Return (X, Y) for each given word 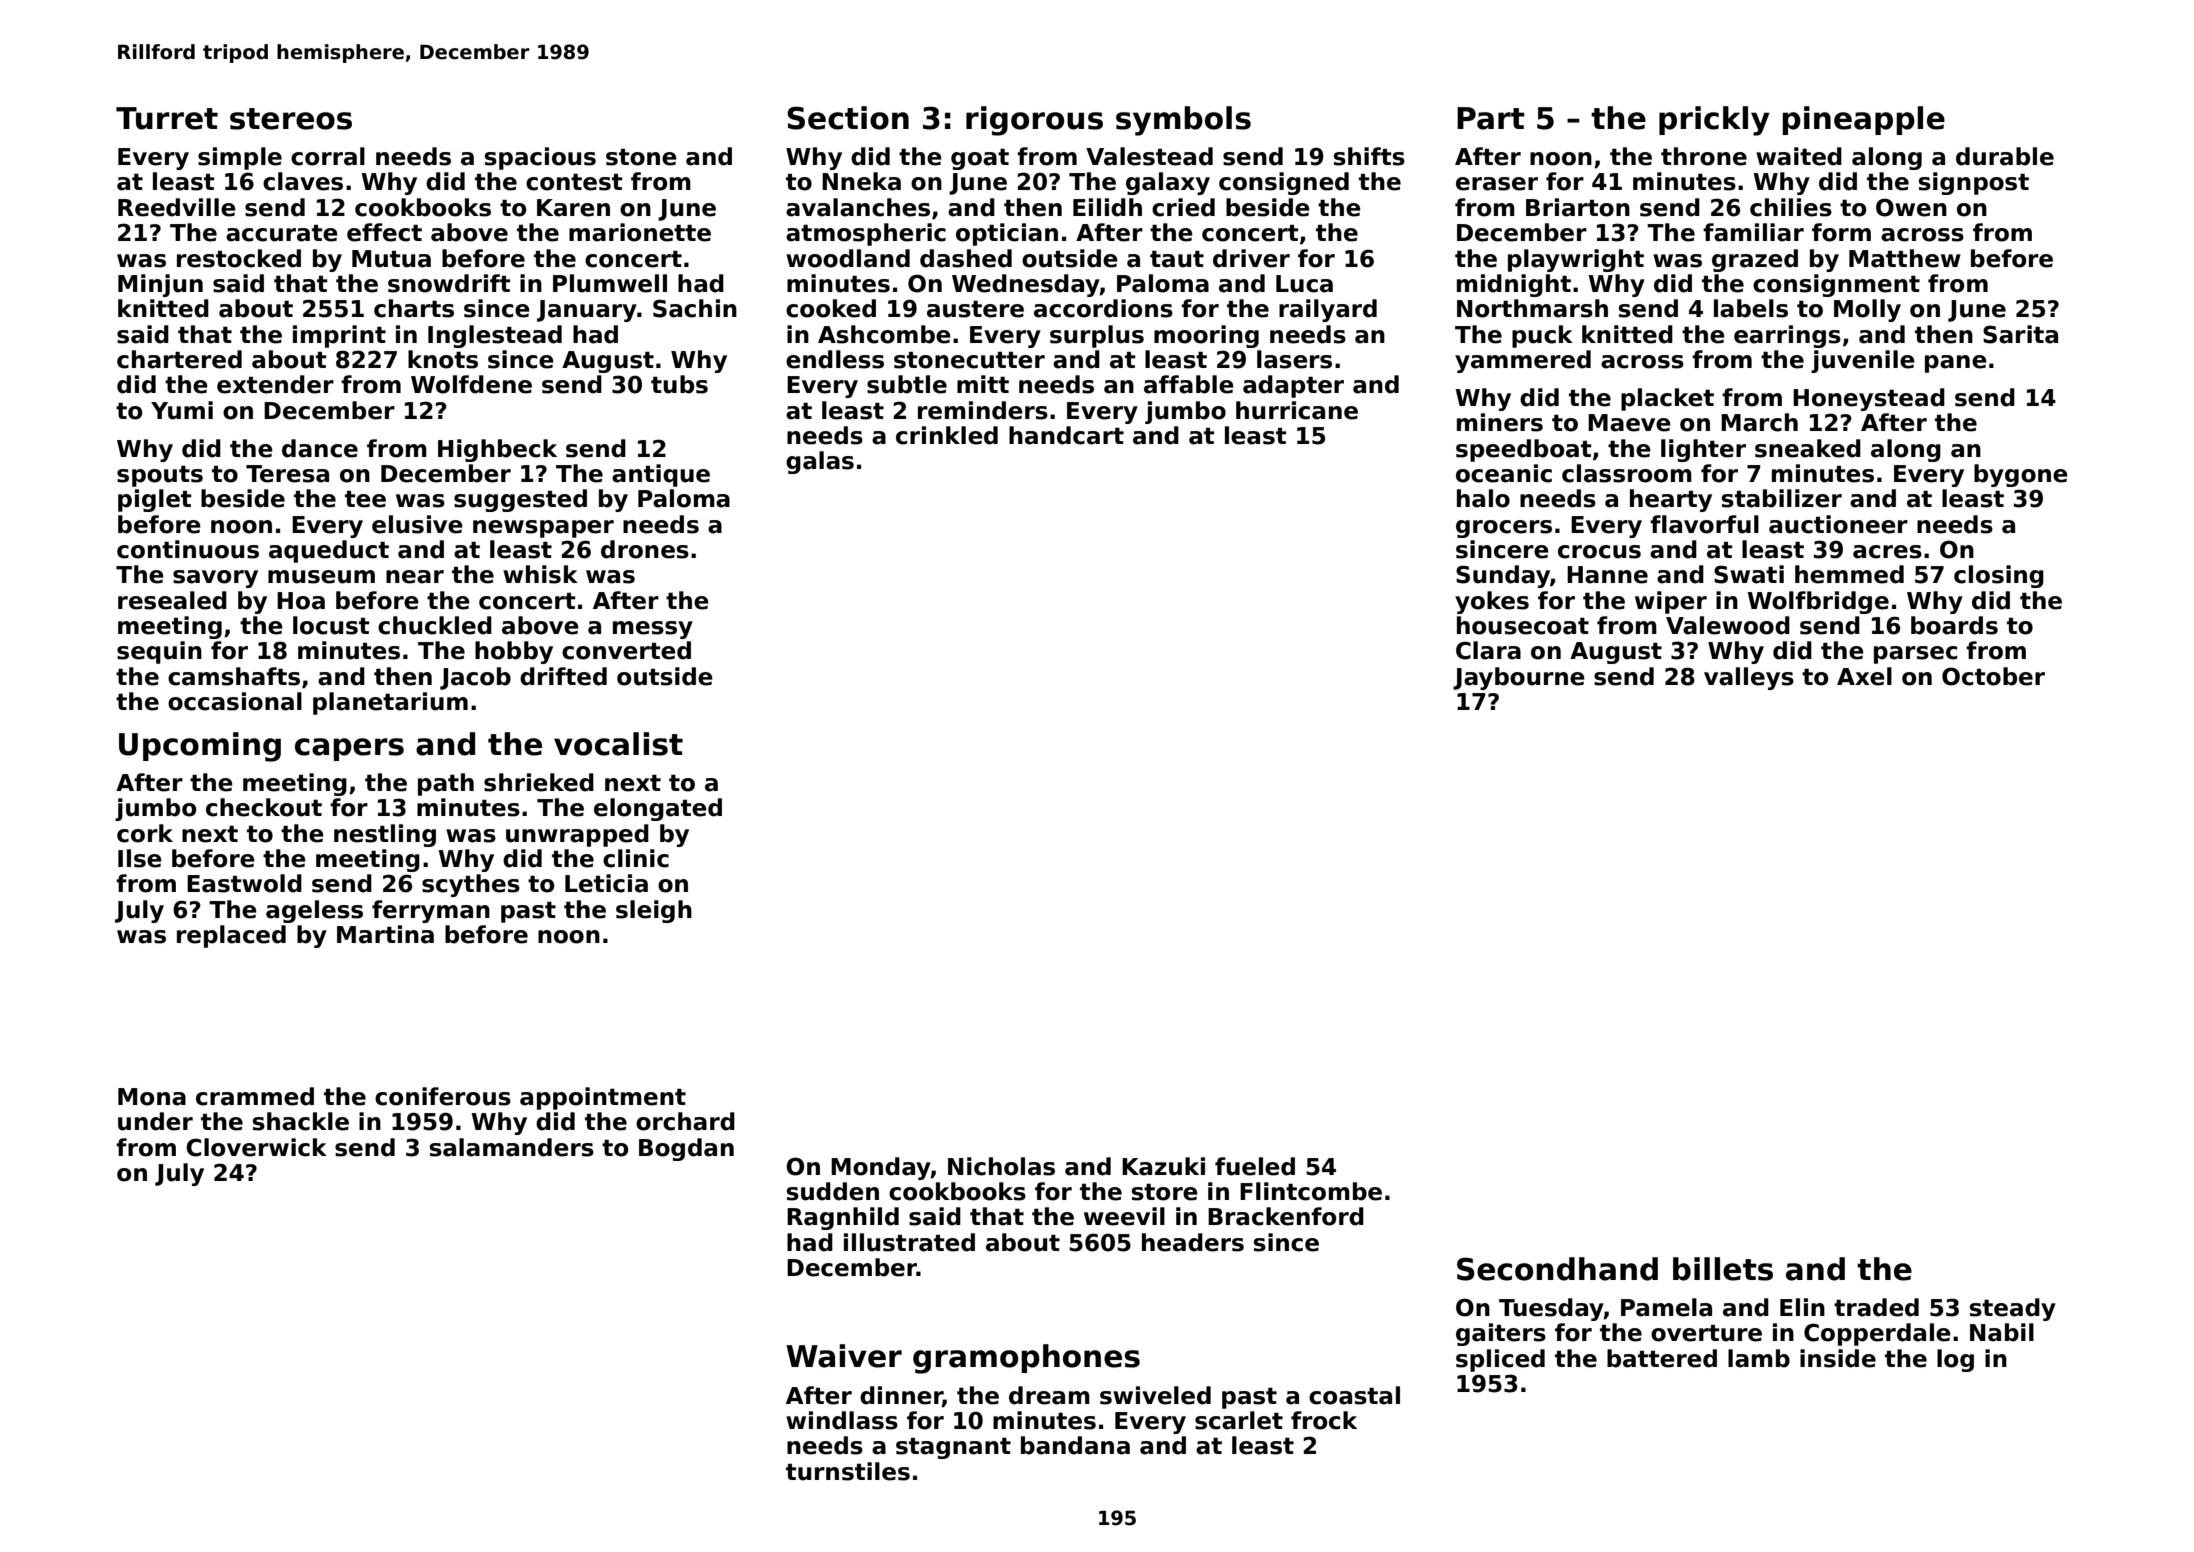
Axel (1864, 676)
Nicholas (1001, 1166)
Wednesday (1026, 285)
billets (1723, 1269)
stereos (291, 119)
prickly (1714, 121)
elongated (658, 809)
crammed (255, 1096)
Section (848, 118)
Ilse (140, 858)
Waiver (844, 1356)
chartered (179, 359)
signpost (1974, 183)
